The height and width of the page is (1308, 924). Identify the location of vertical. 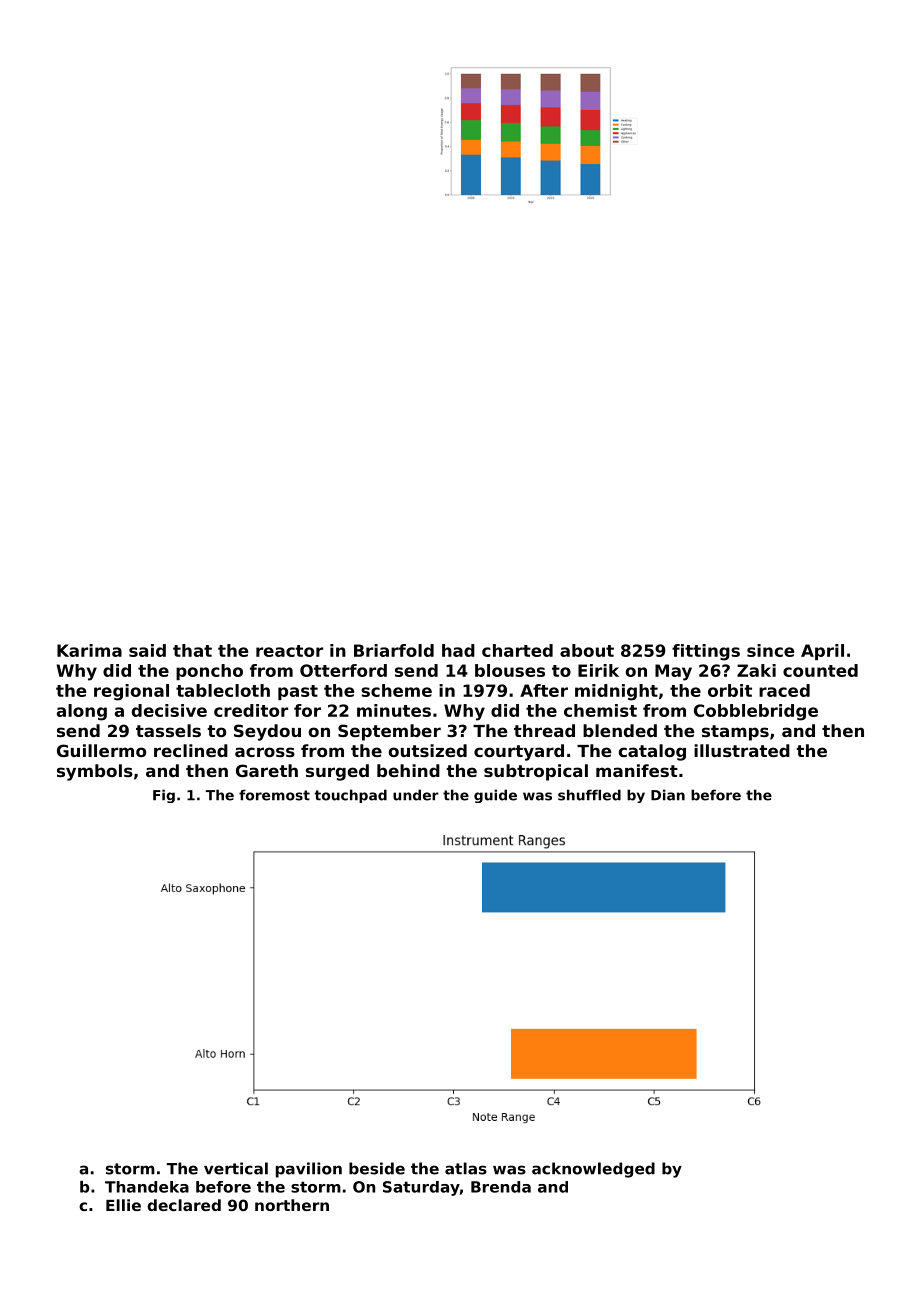
(236, 1168).
